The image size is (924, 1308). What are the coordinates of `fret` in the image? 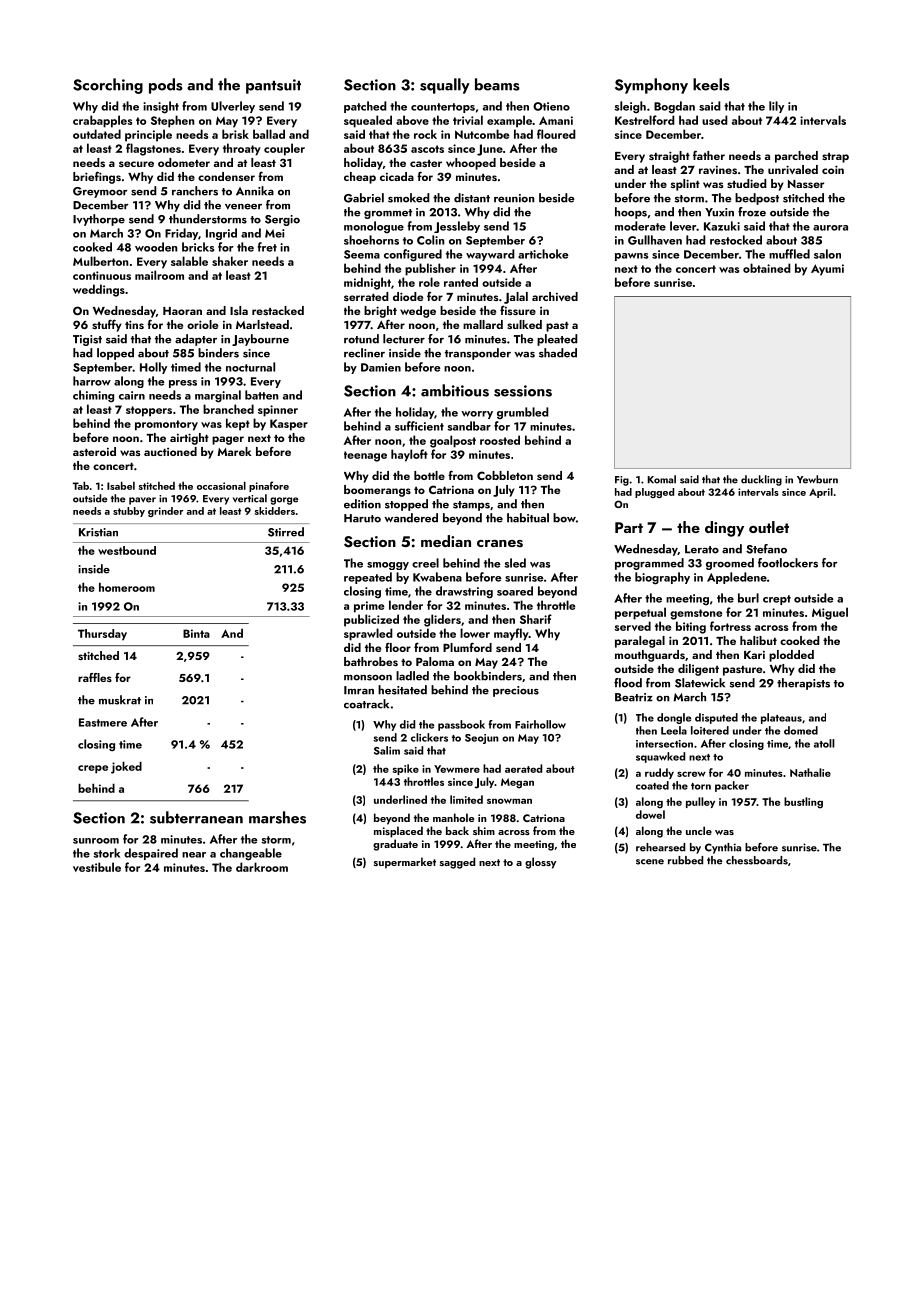 It's located at (267, 247).
